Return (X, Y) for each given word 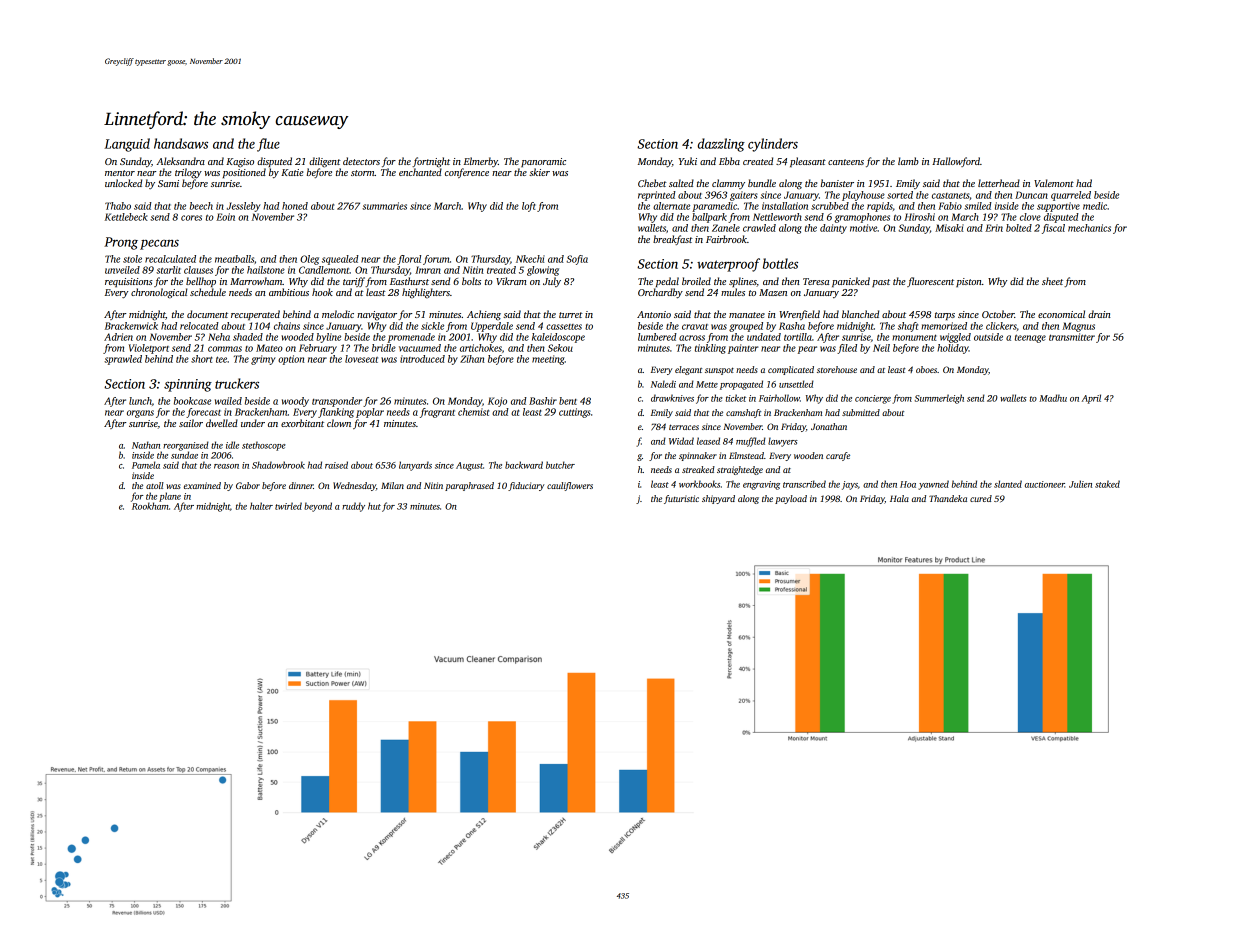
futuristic (681, 499)
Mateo (269, 348)
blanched (860, 314)
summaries (384, 206)
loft (529, 207)
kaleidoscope (558, 338)
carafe (838, 456)
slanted (1008, 484)
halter (261, 506)
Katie (292, 172)
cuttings (575, 413)
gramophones (862, 218)
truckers (237, 383)
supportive (1058, 207)
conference (467, 173)
